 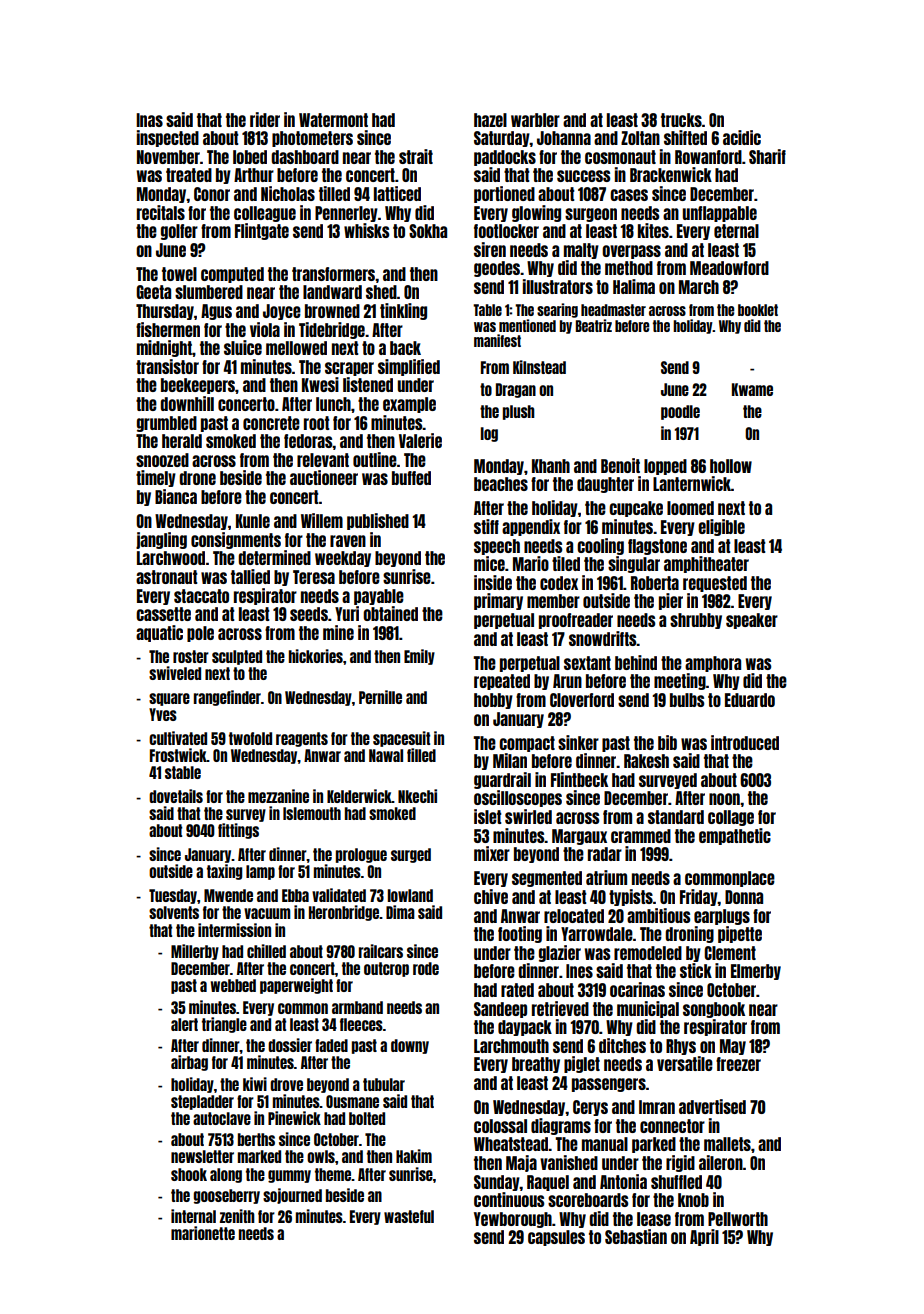 What do you see at coordinates (320, 384) in the screenshot?
I see `Kwesi` at bounding box center [320, 384].
